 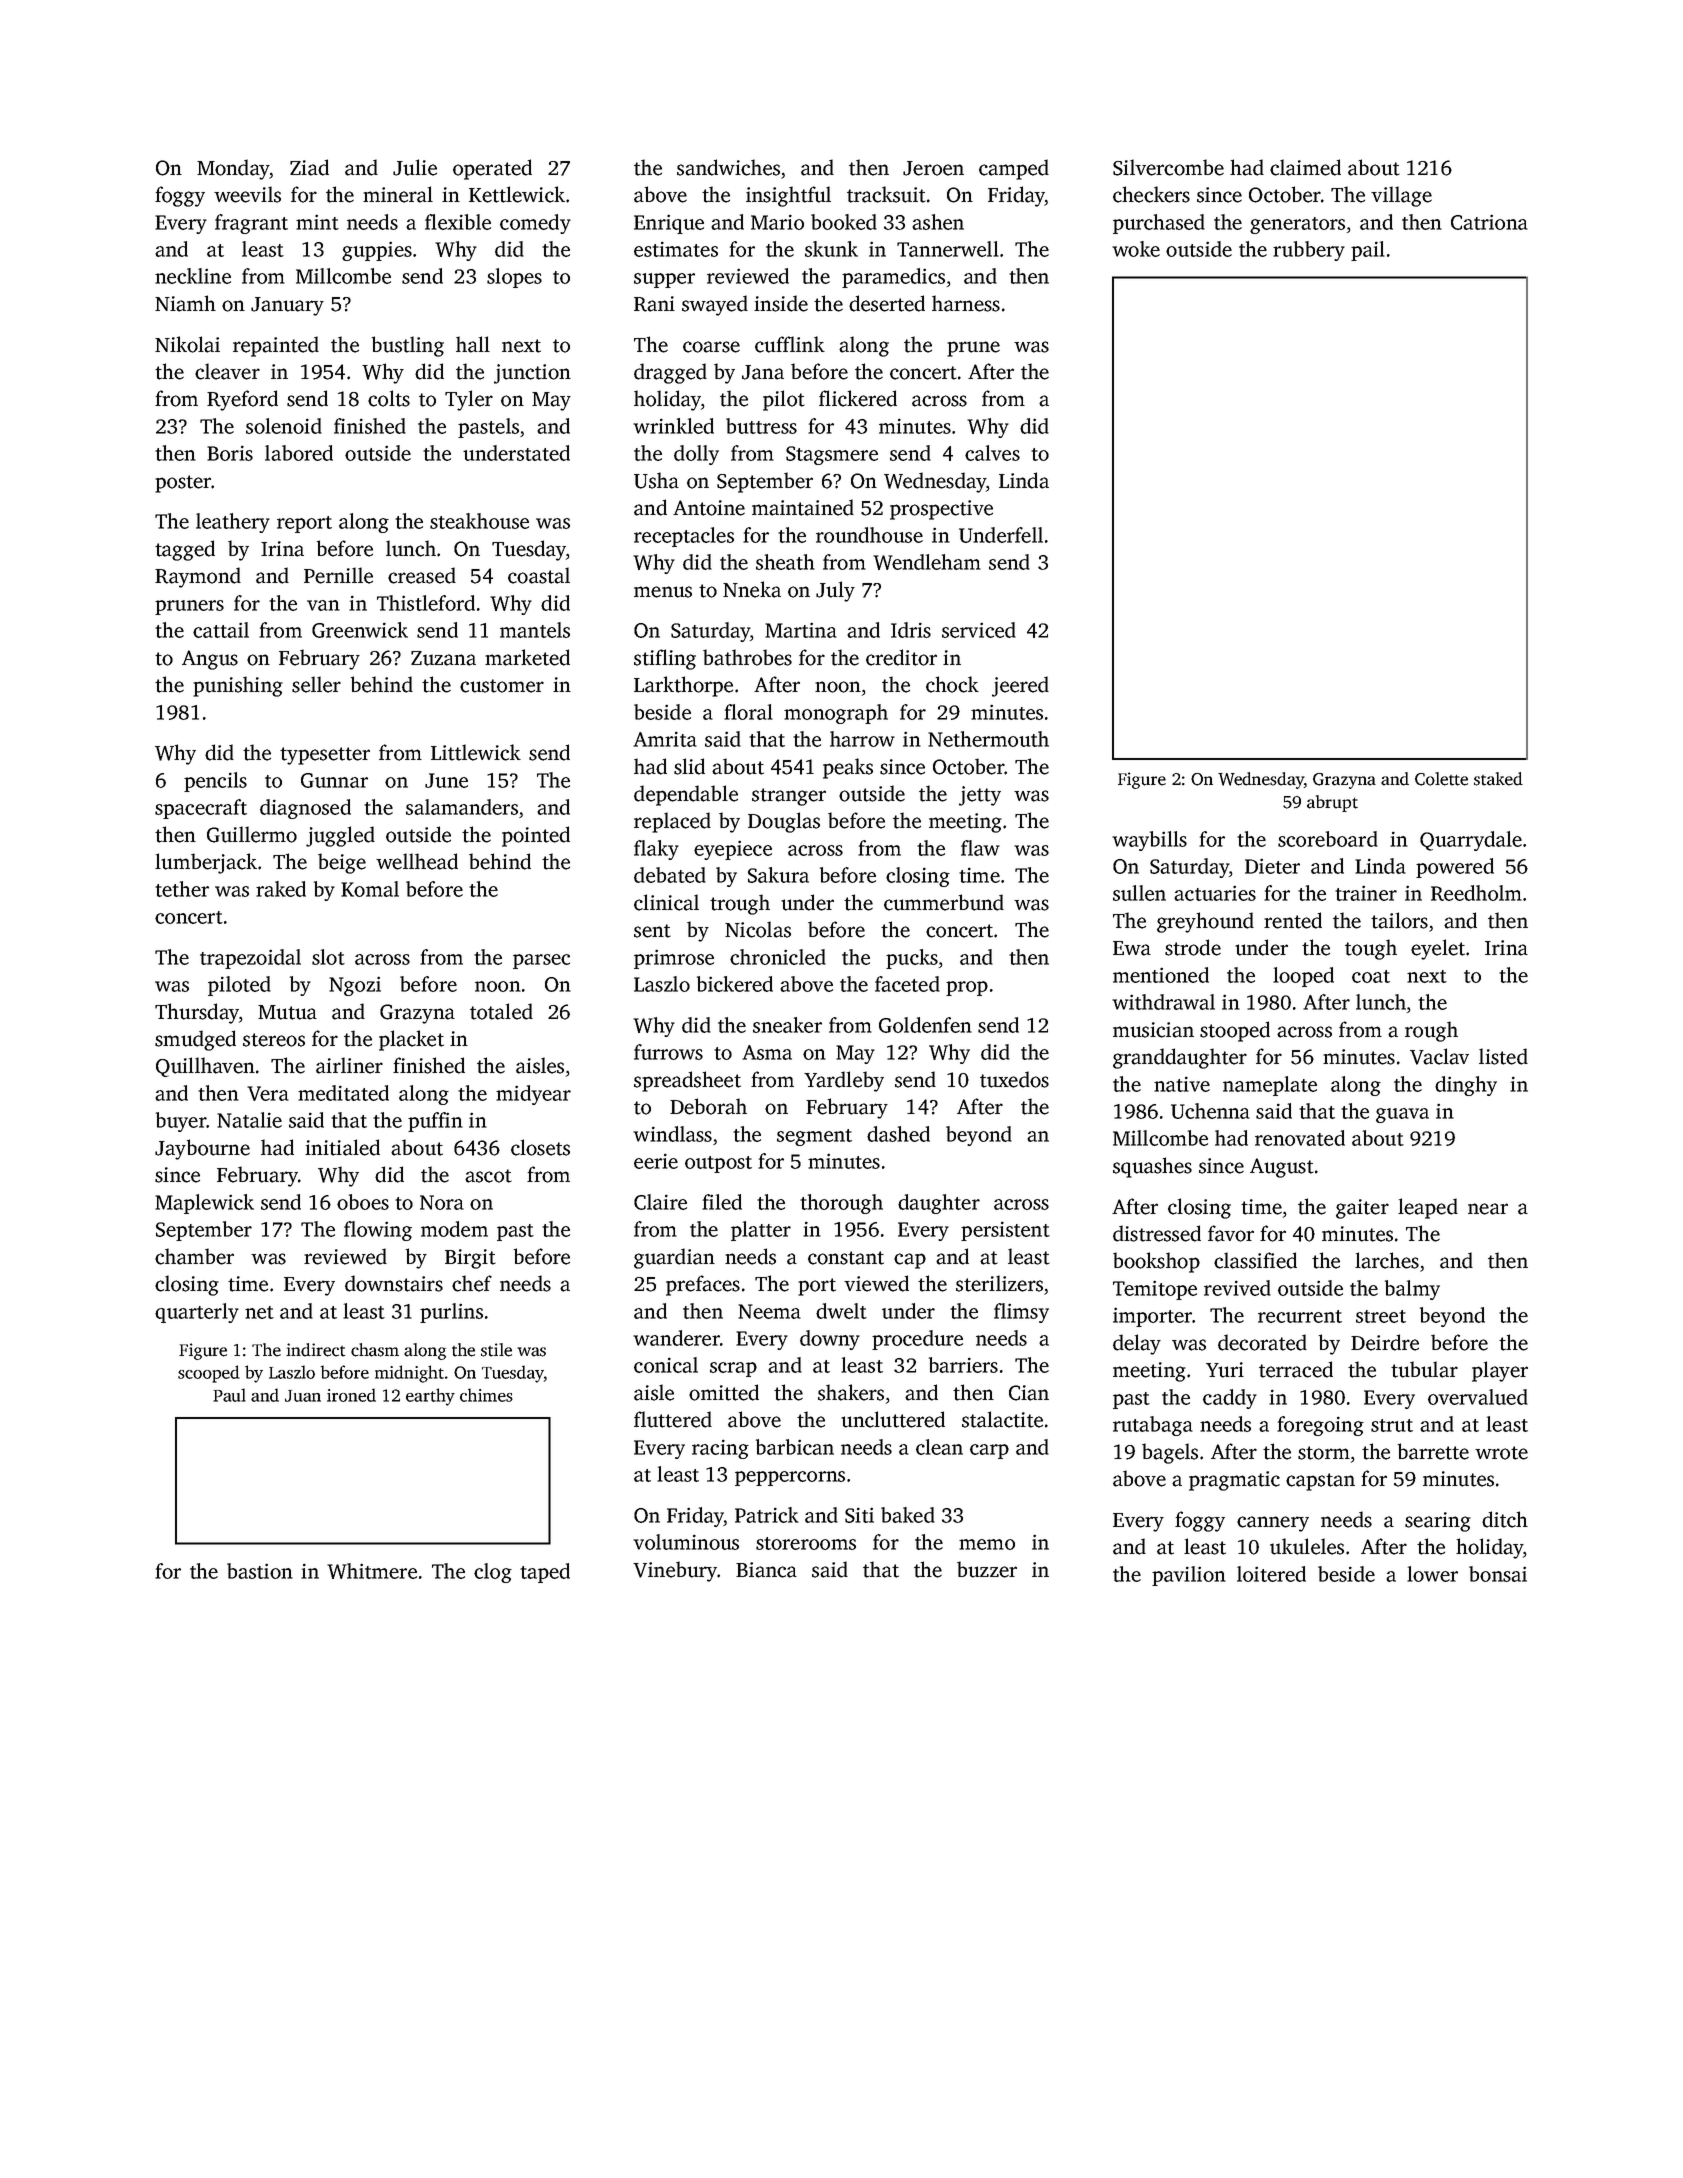 What do you see at coordinates (250, 959) in the screenshot?
I see `trapezoidal` at bounding box center [250, 959].
